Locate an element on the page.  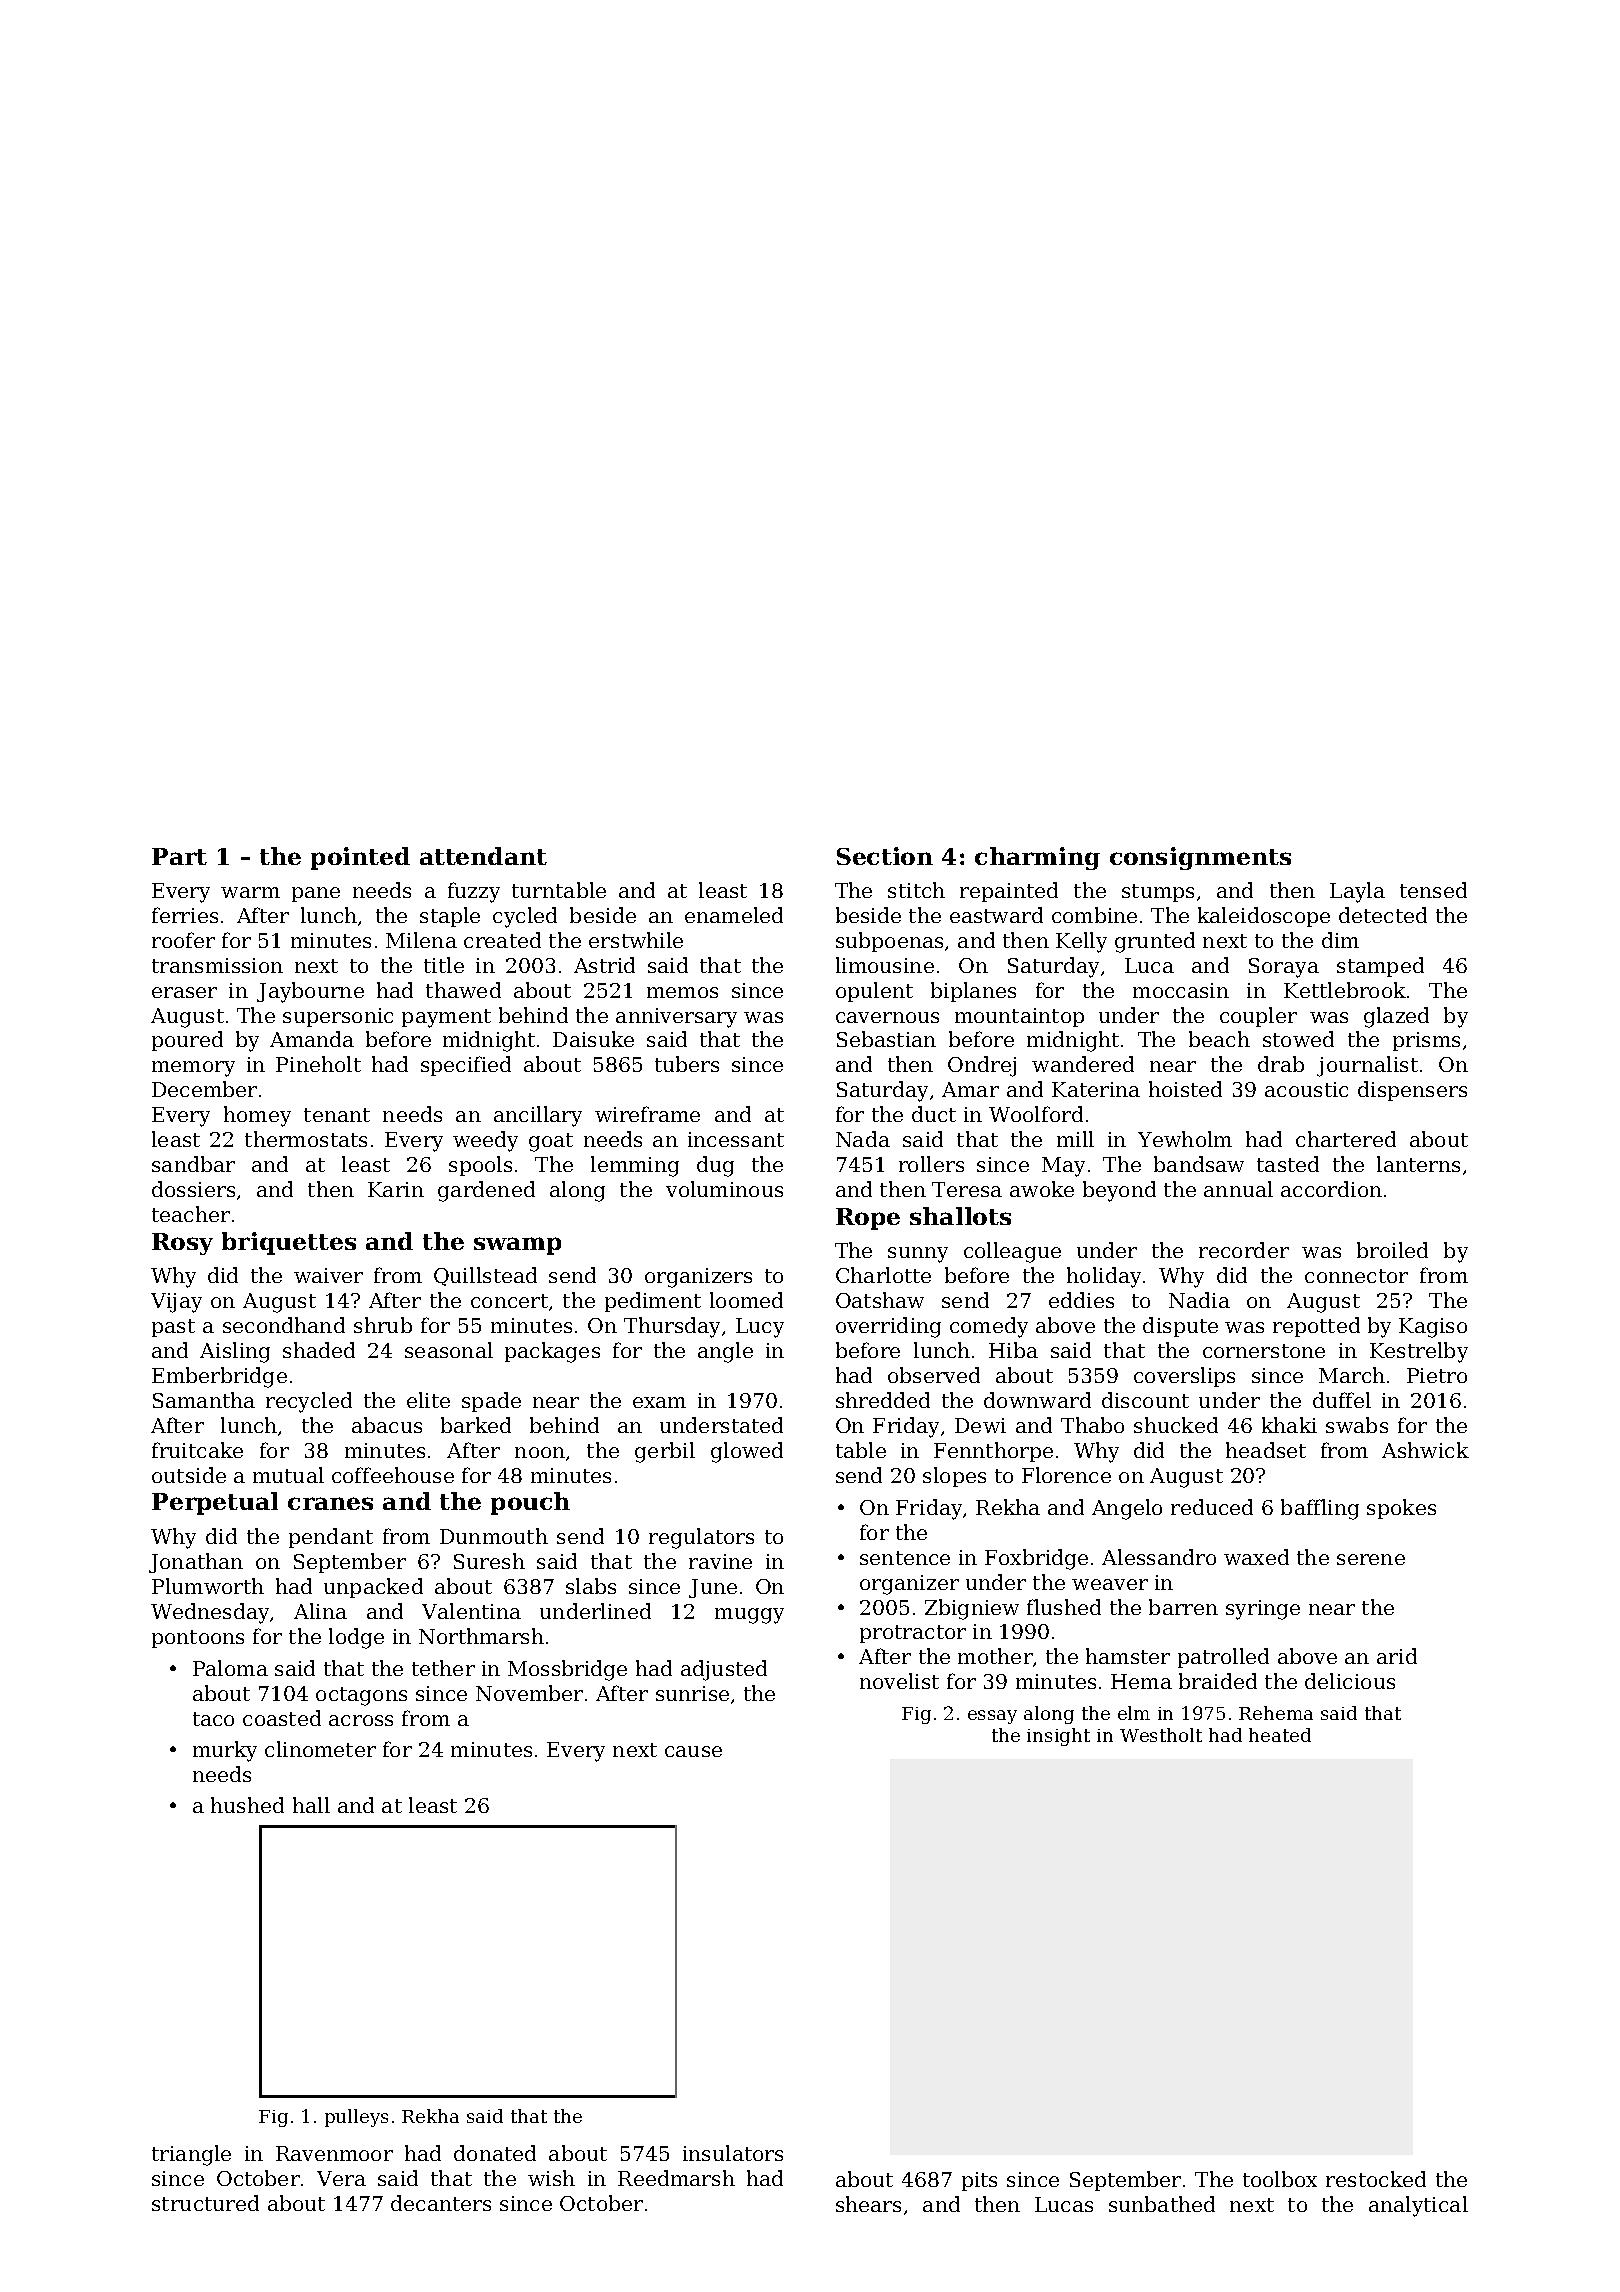
khaki is located at coordinates (1289, 1425).
